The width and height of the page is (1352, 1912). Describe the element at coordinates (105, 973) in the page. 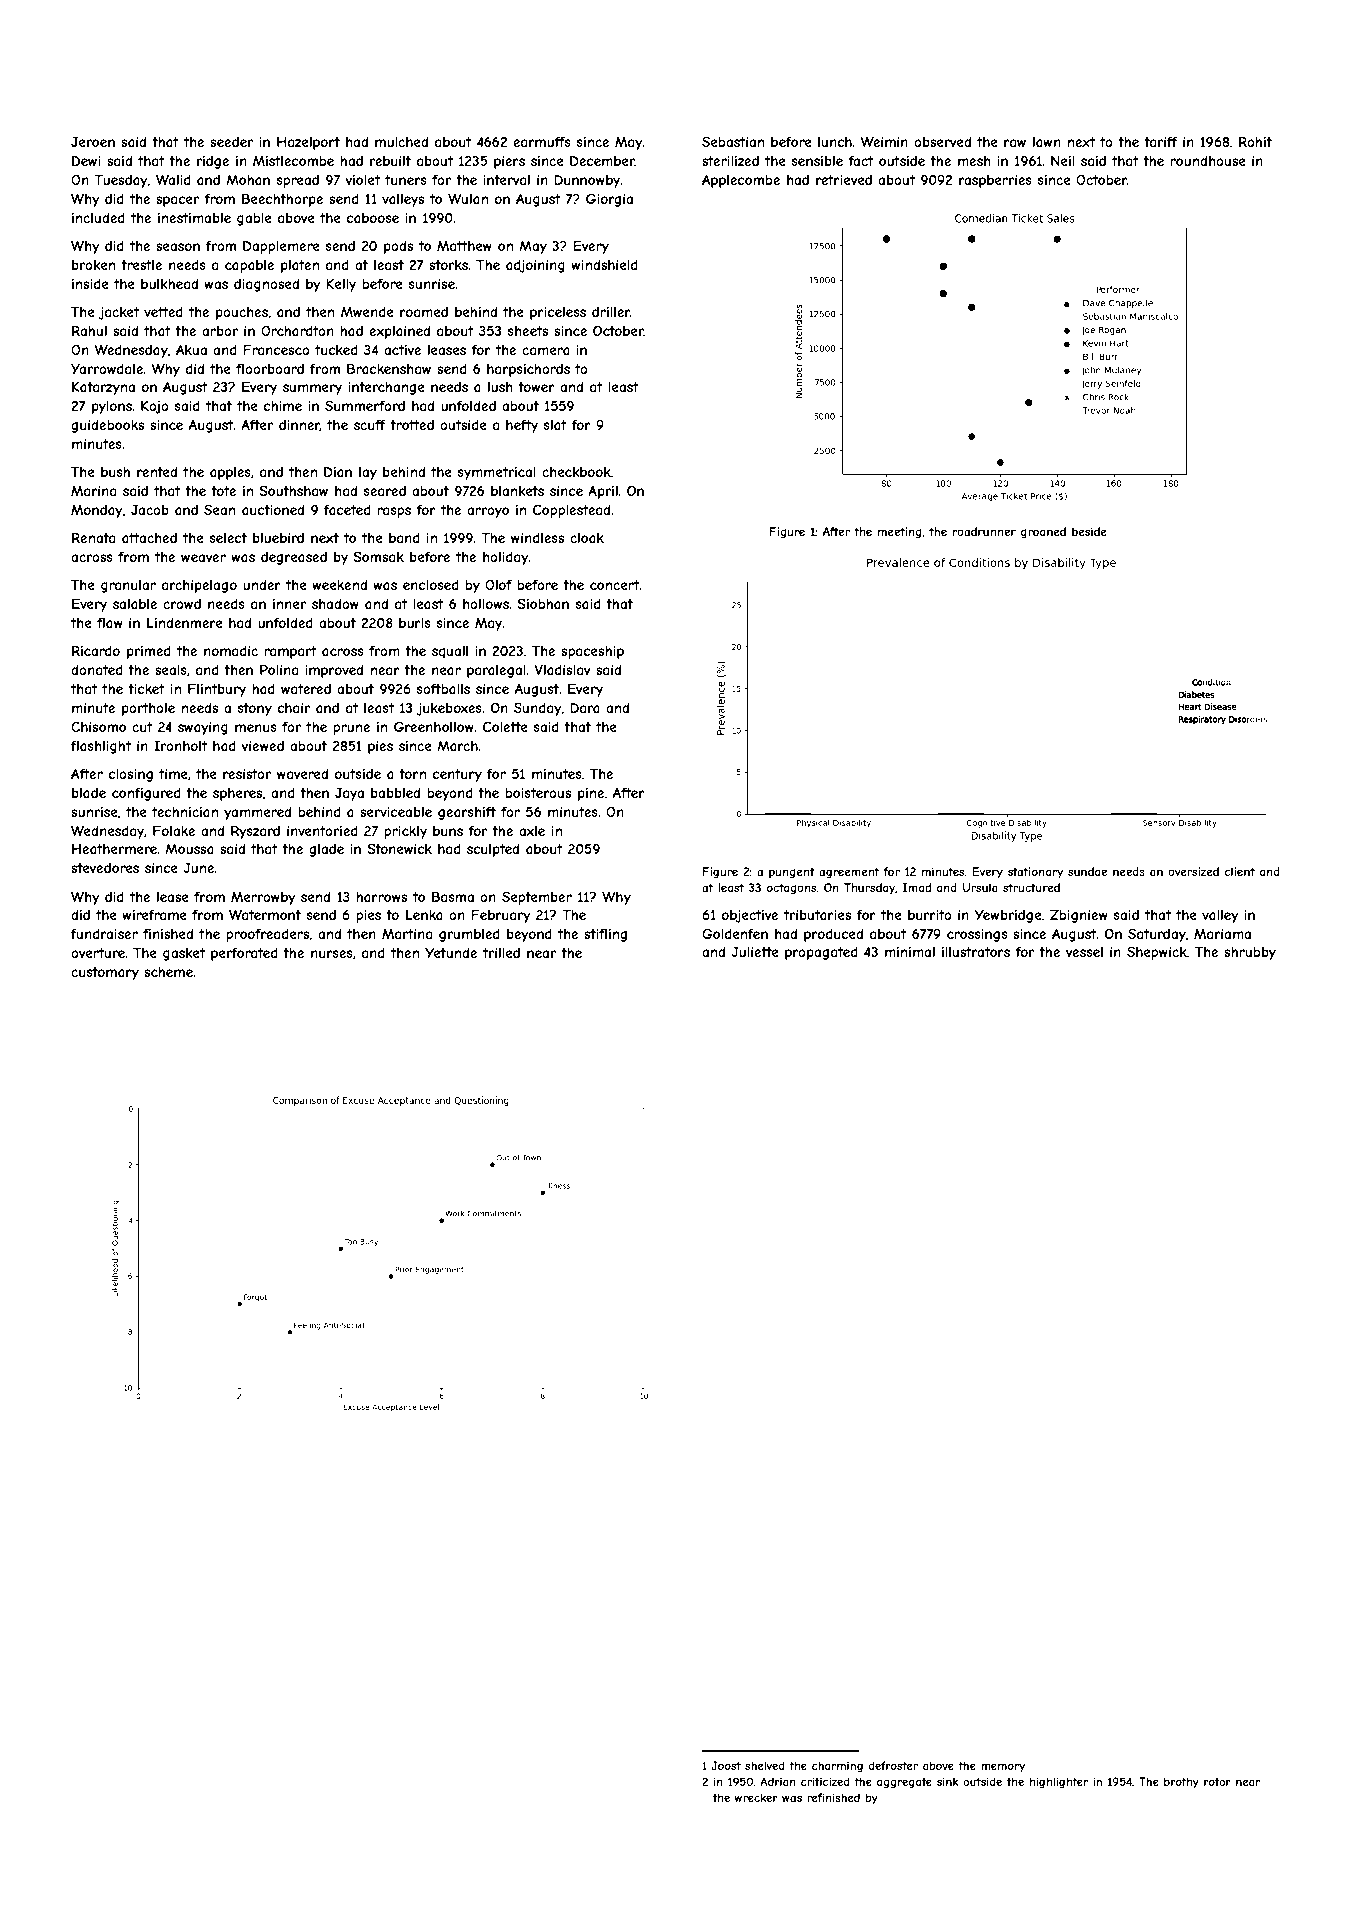

I see `customary` at that location.
